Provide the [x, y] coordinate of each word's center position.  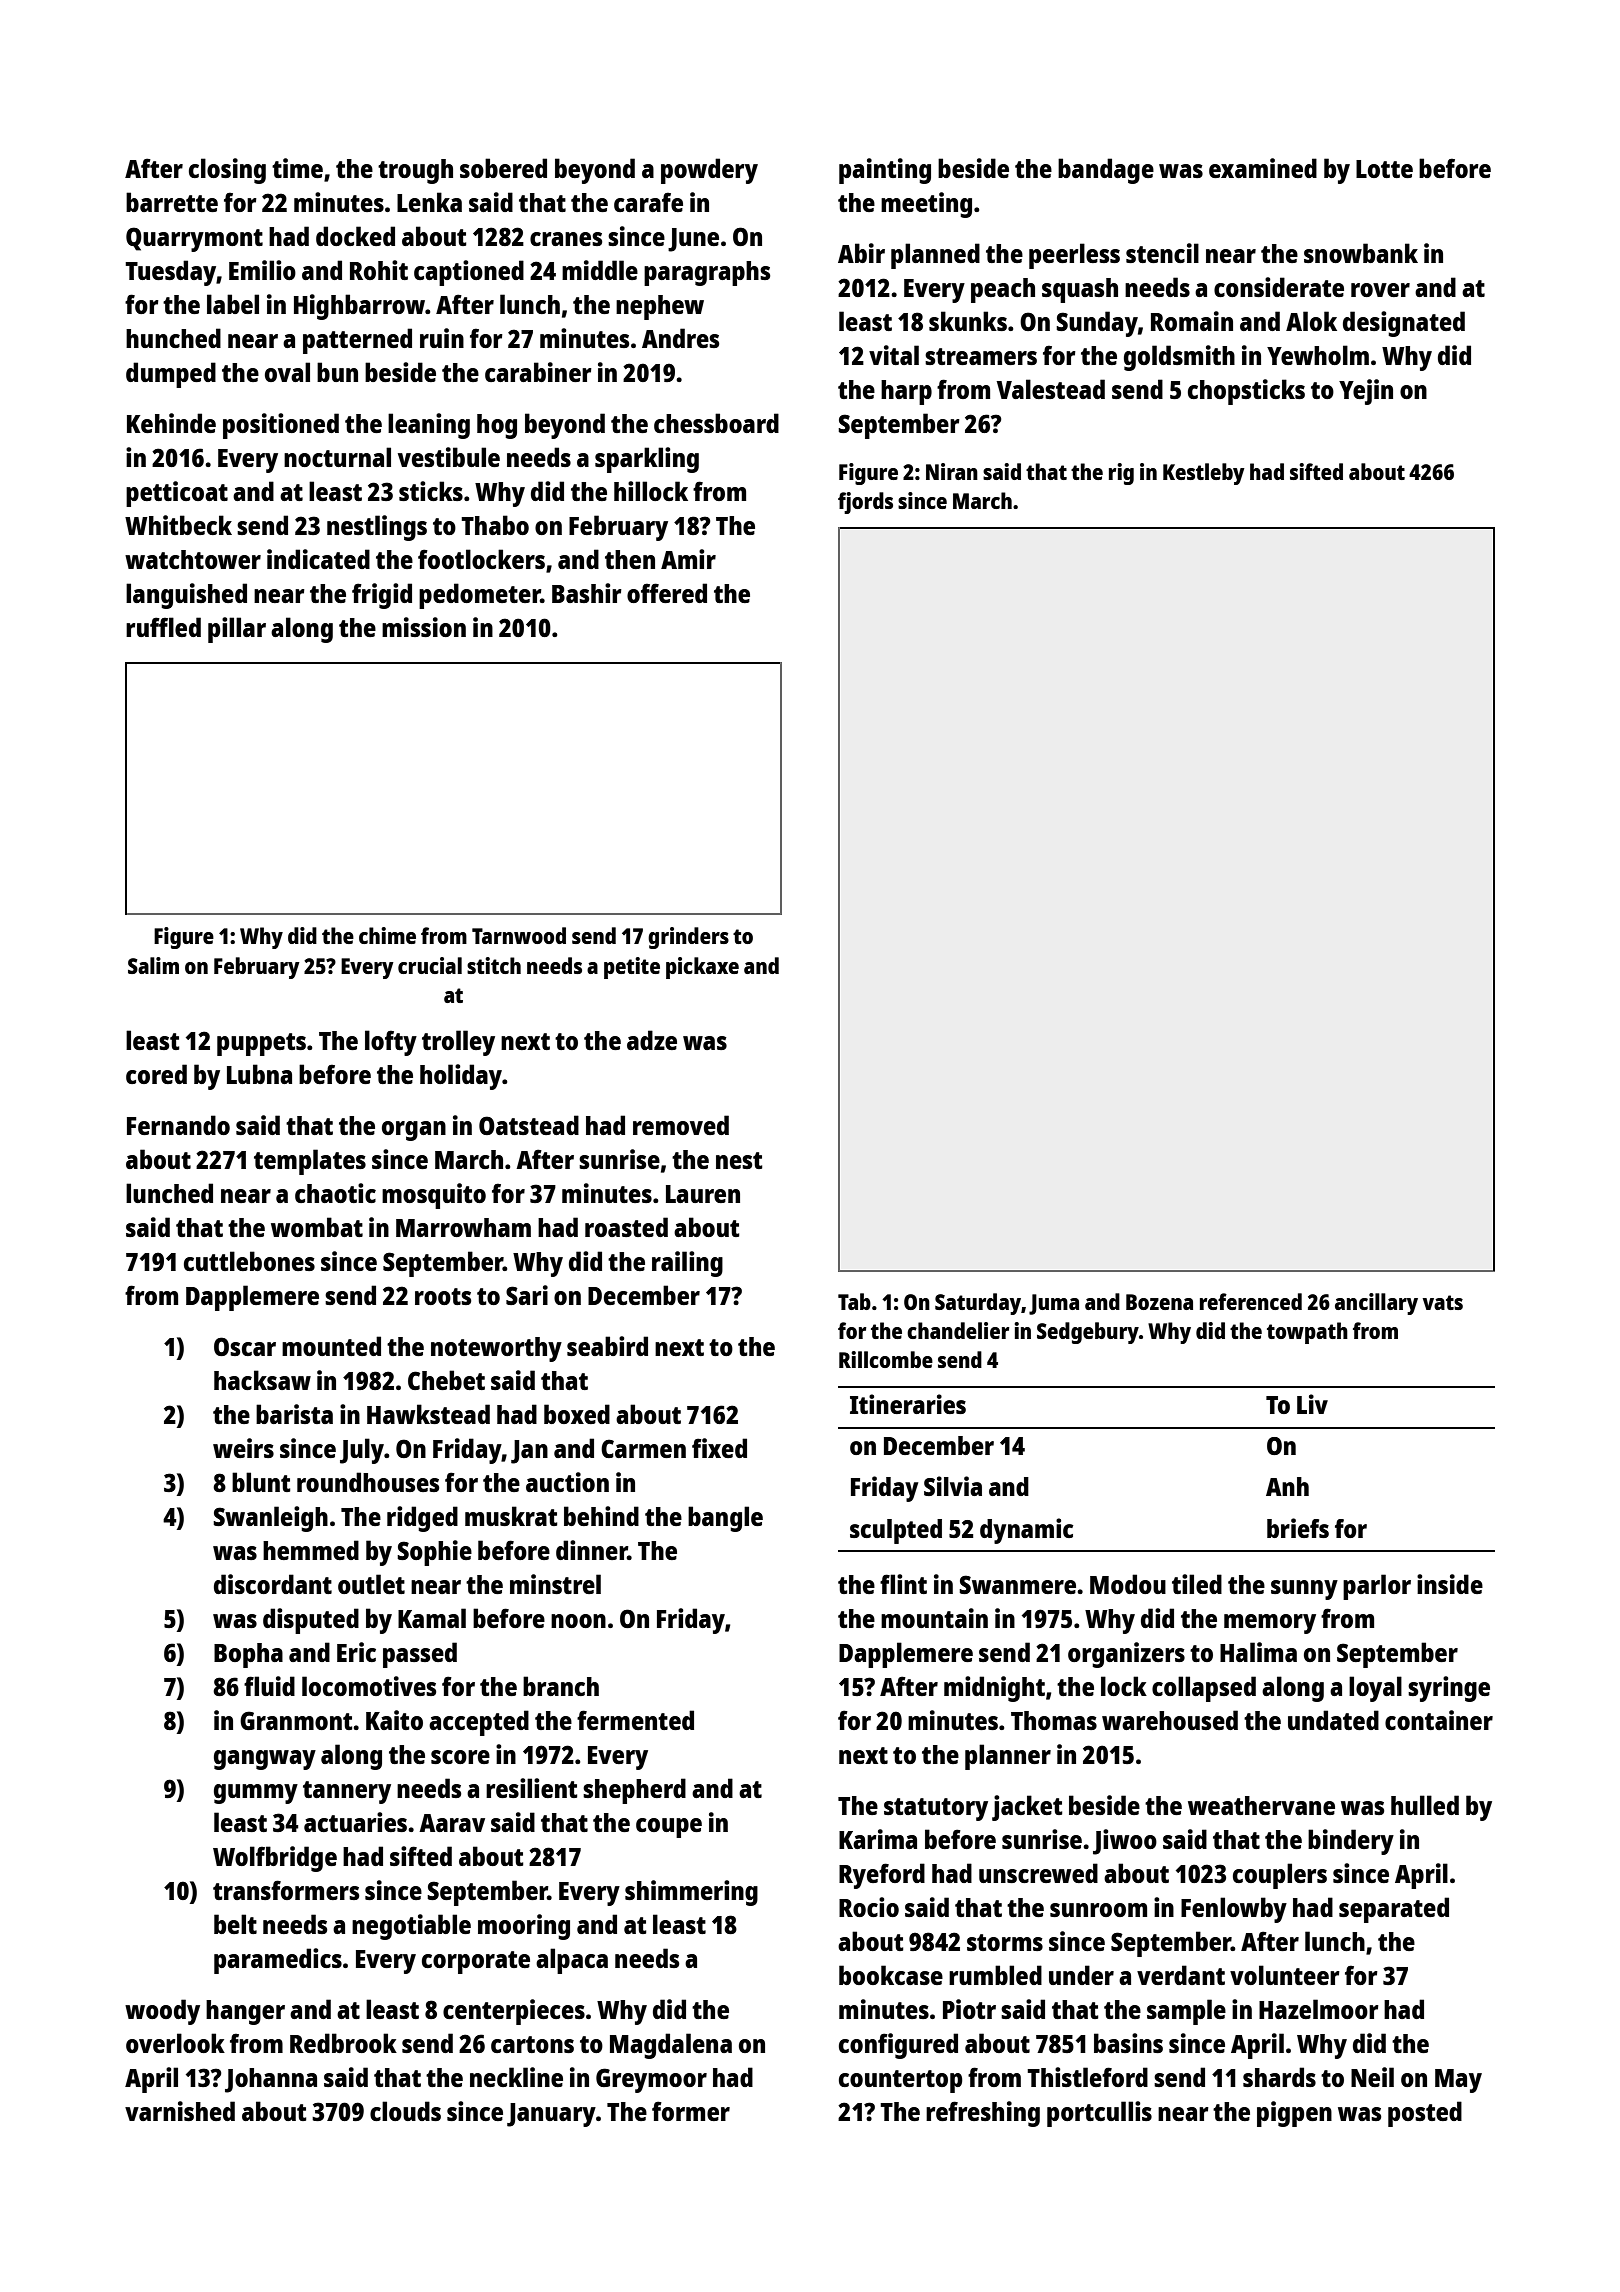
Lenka [429, 202]
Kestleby [1204, 474]
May [1458, 2081]
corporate [476, 1962]
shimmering [691, 1893]
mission [424, 627]
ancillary [1376, 1304]
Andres [680, 338]
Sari [527, 1295]
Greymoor [651, 2080]
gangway [265, 1760]
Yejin [1366, 392]
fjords [865, 503]
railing [687, 1264]
